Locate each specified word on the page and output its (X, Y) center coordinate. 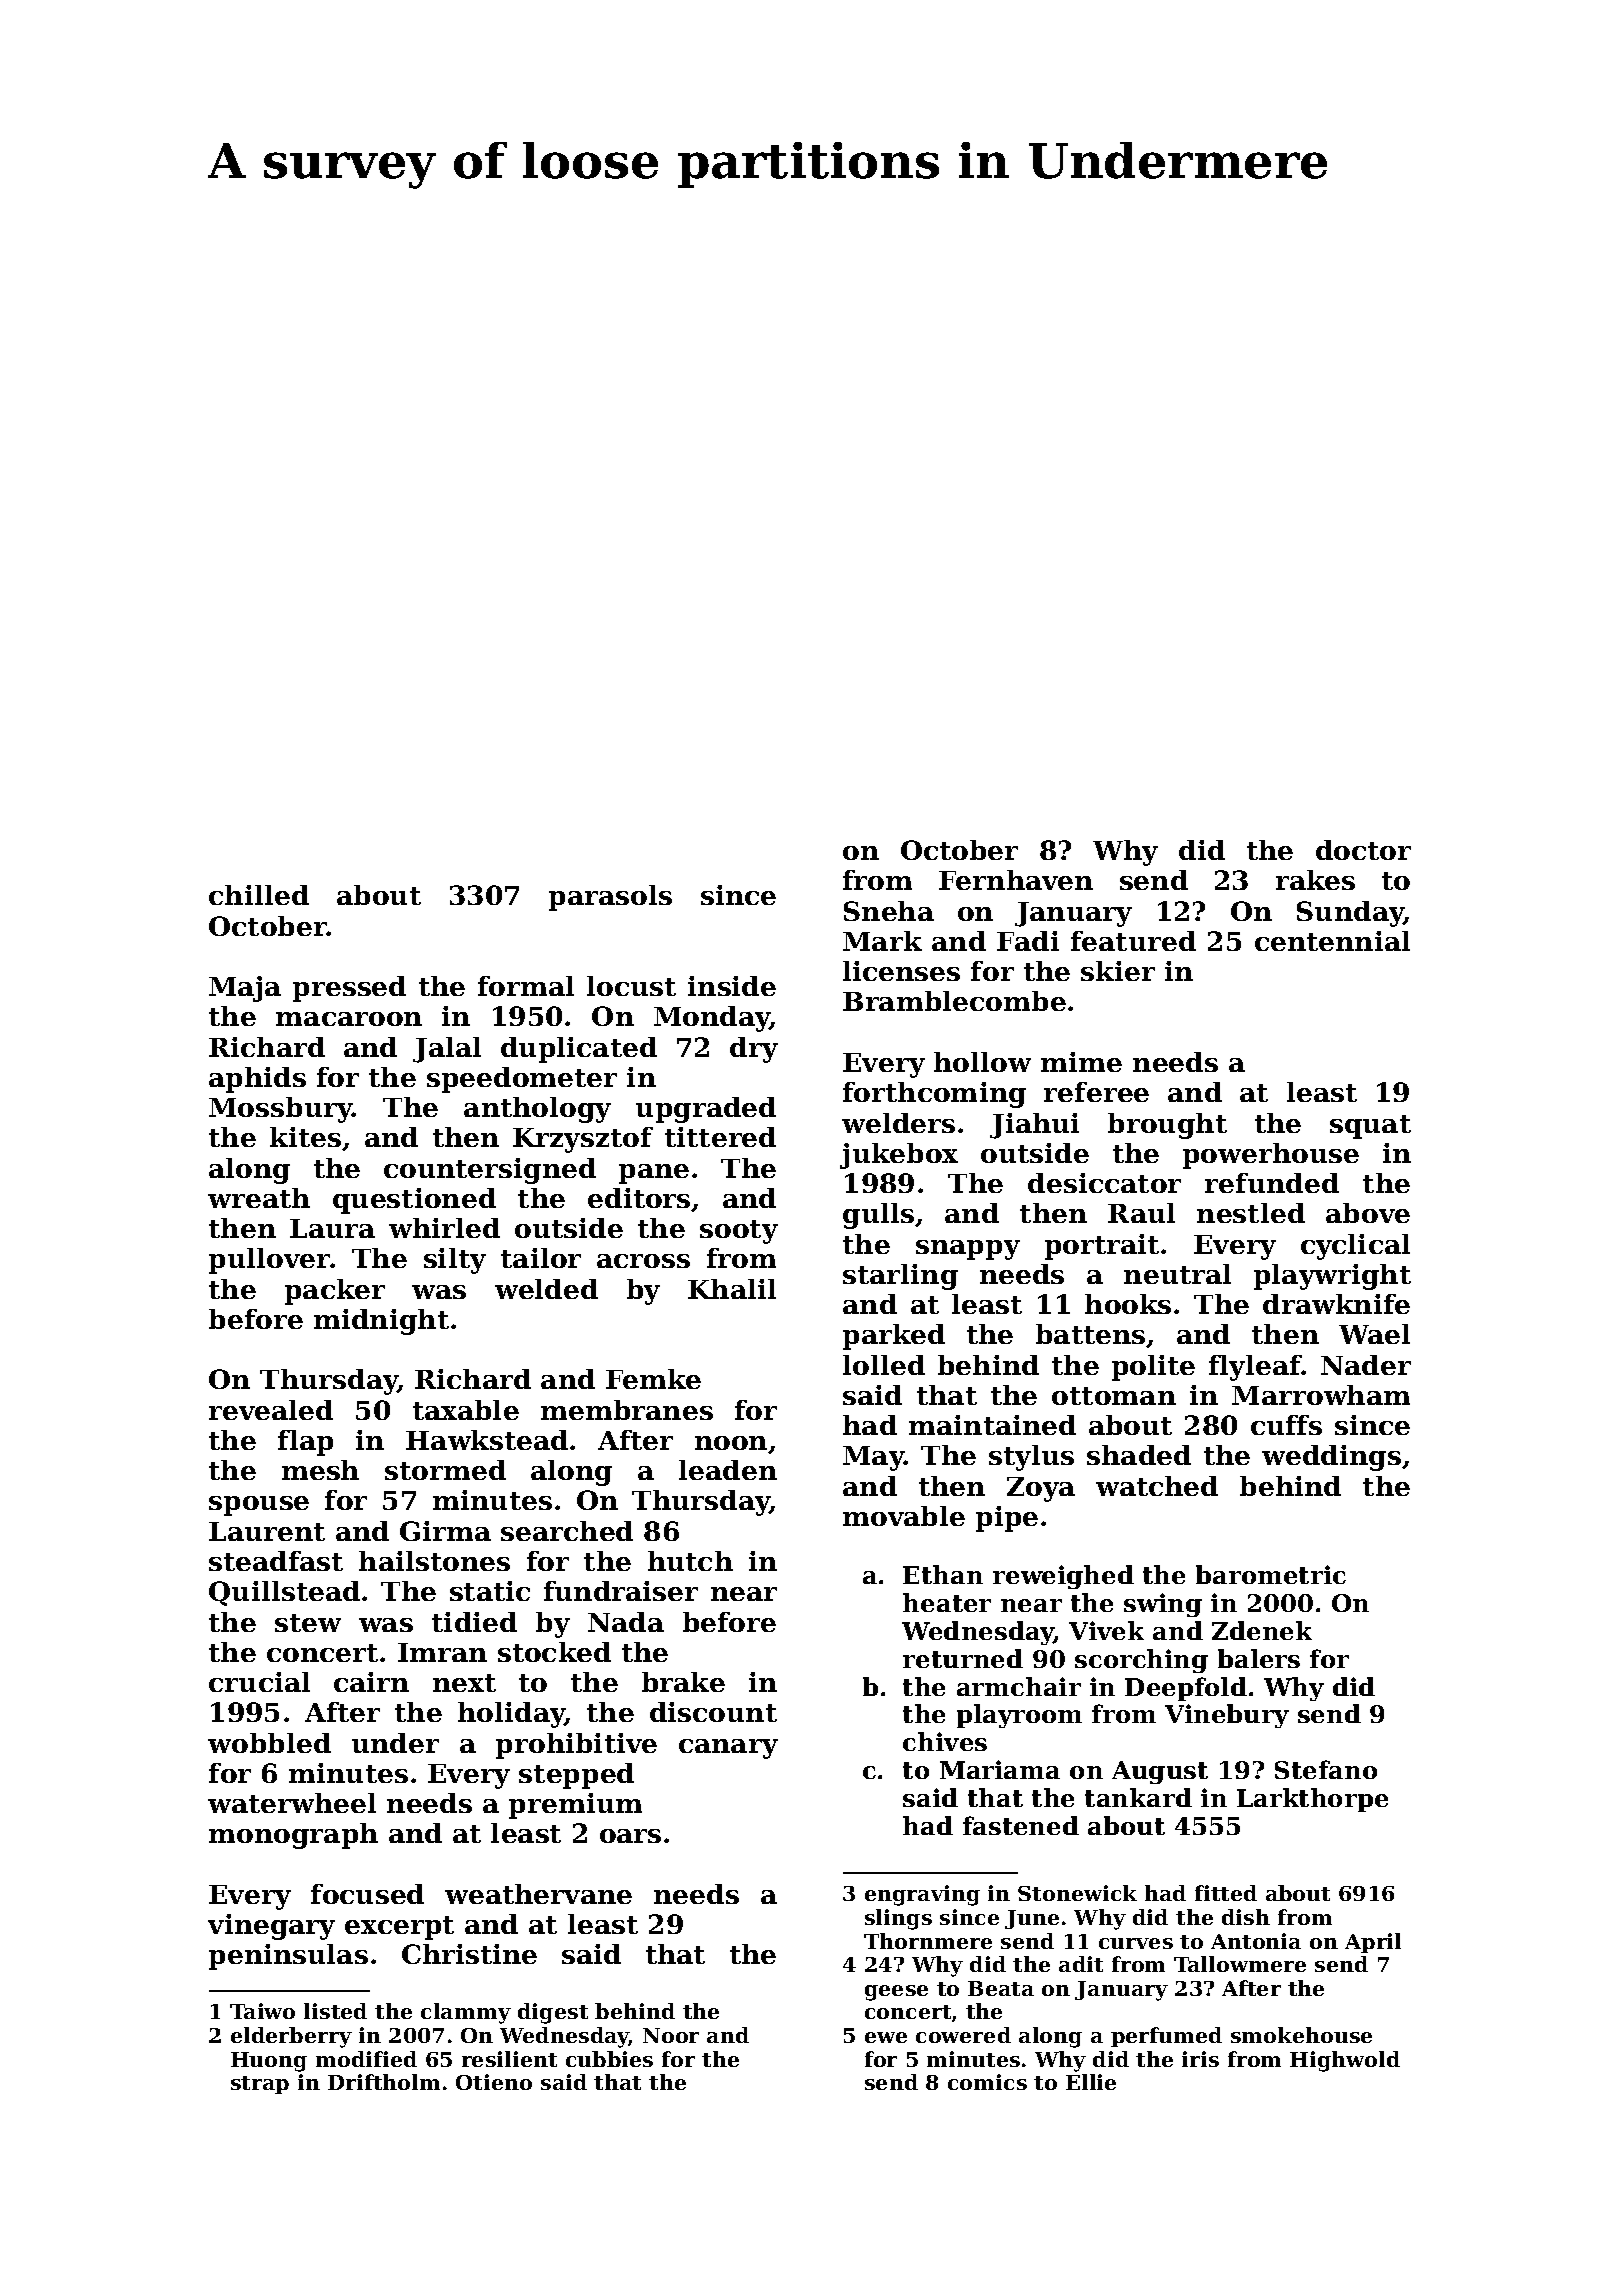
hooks (1128, 1304)
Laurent (267, 1531)
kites (305, 1137)
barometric (1271, 1574)
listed (335, 2011)
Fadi (1028, 941)
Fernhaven (1016, 880)
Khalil (732, 1289)
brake (683, 1682)
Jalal (447, 1050)
